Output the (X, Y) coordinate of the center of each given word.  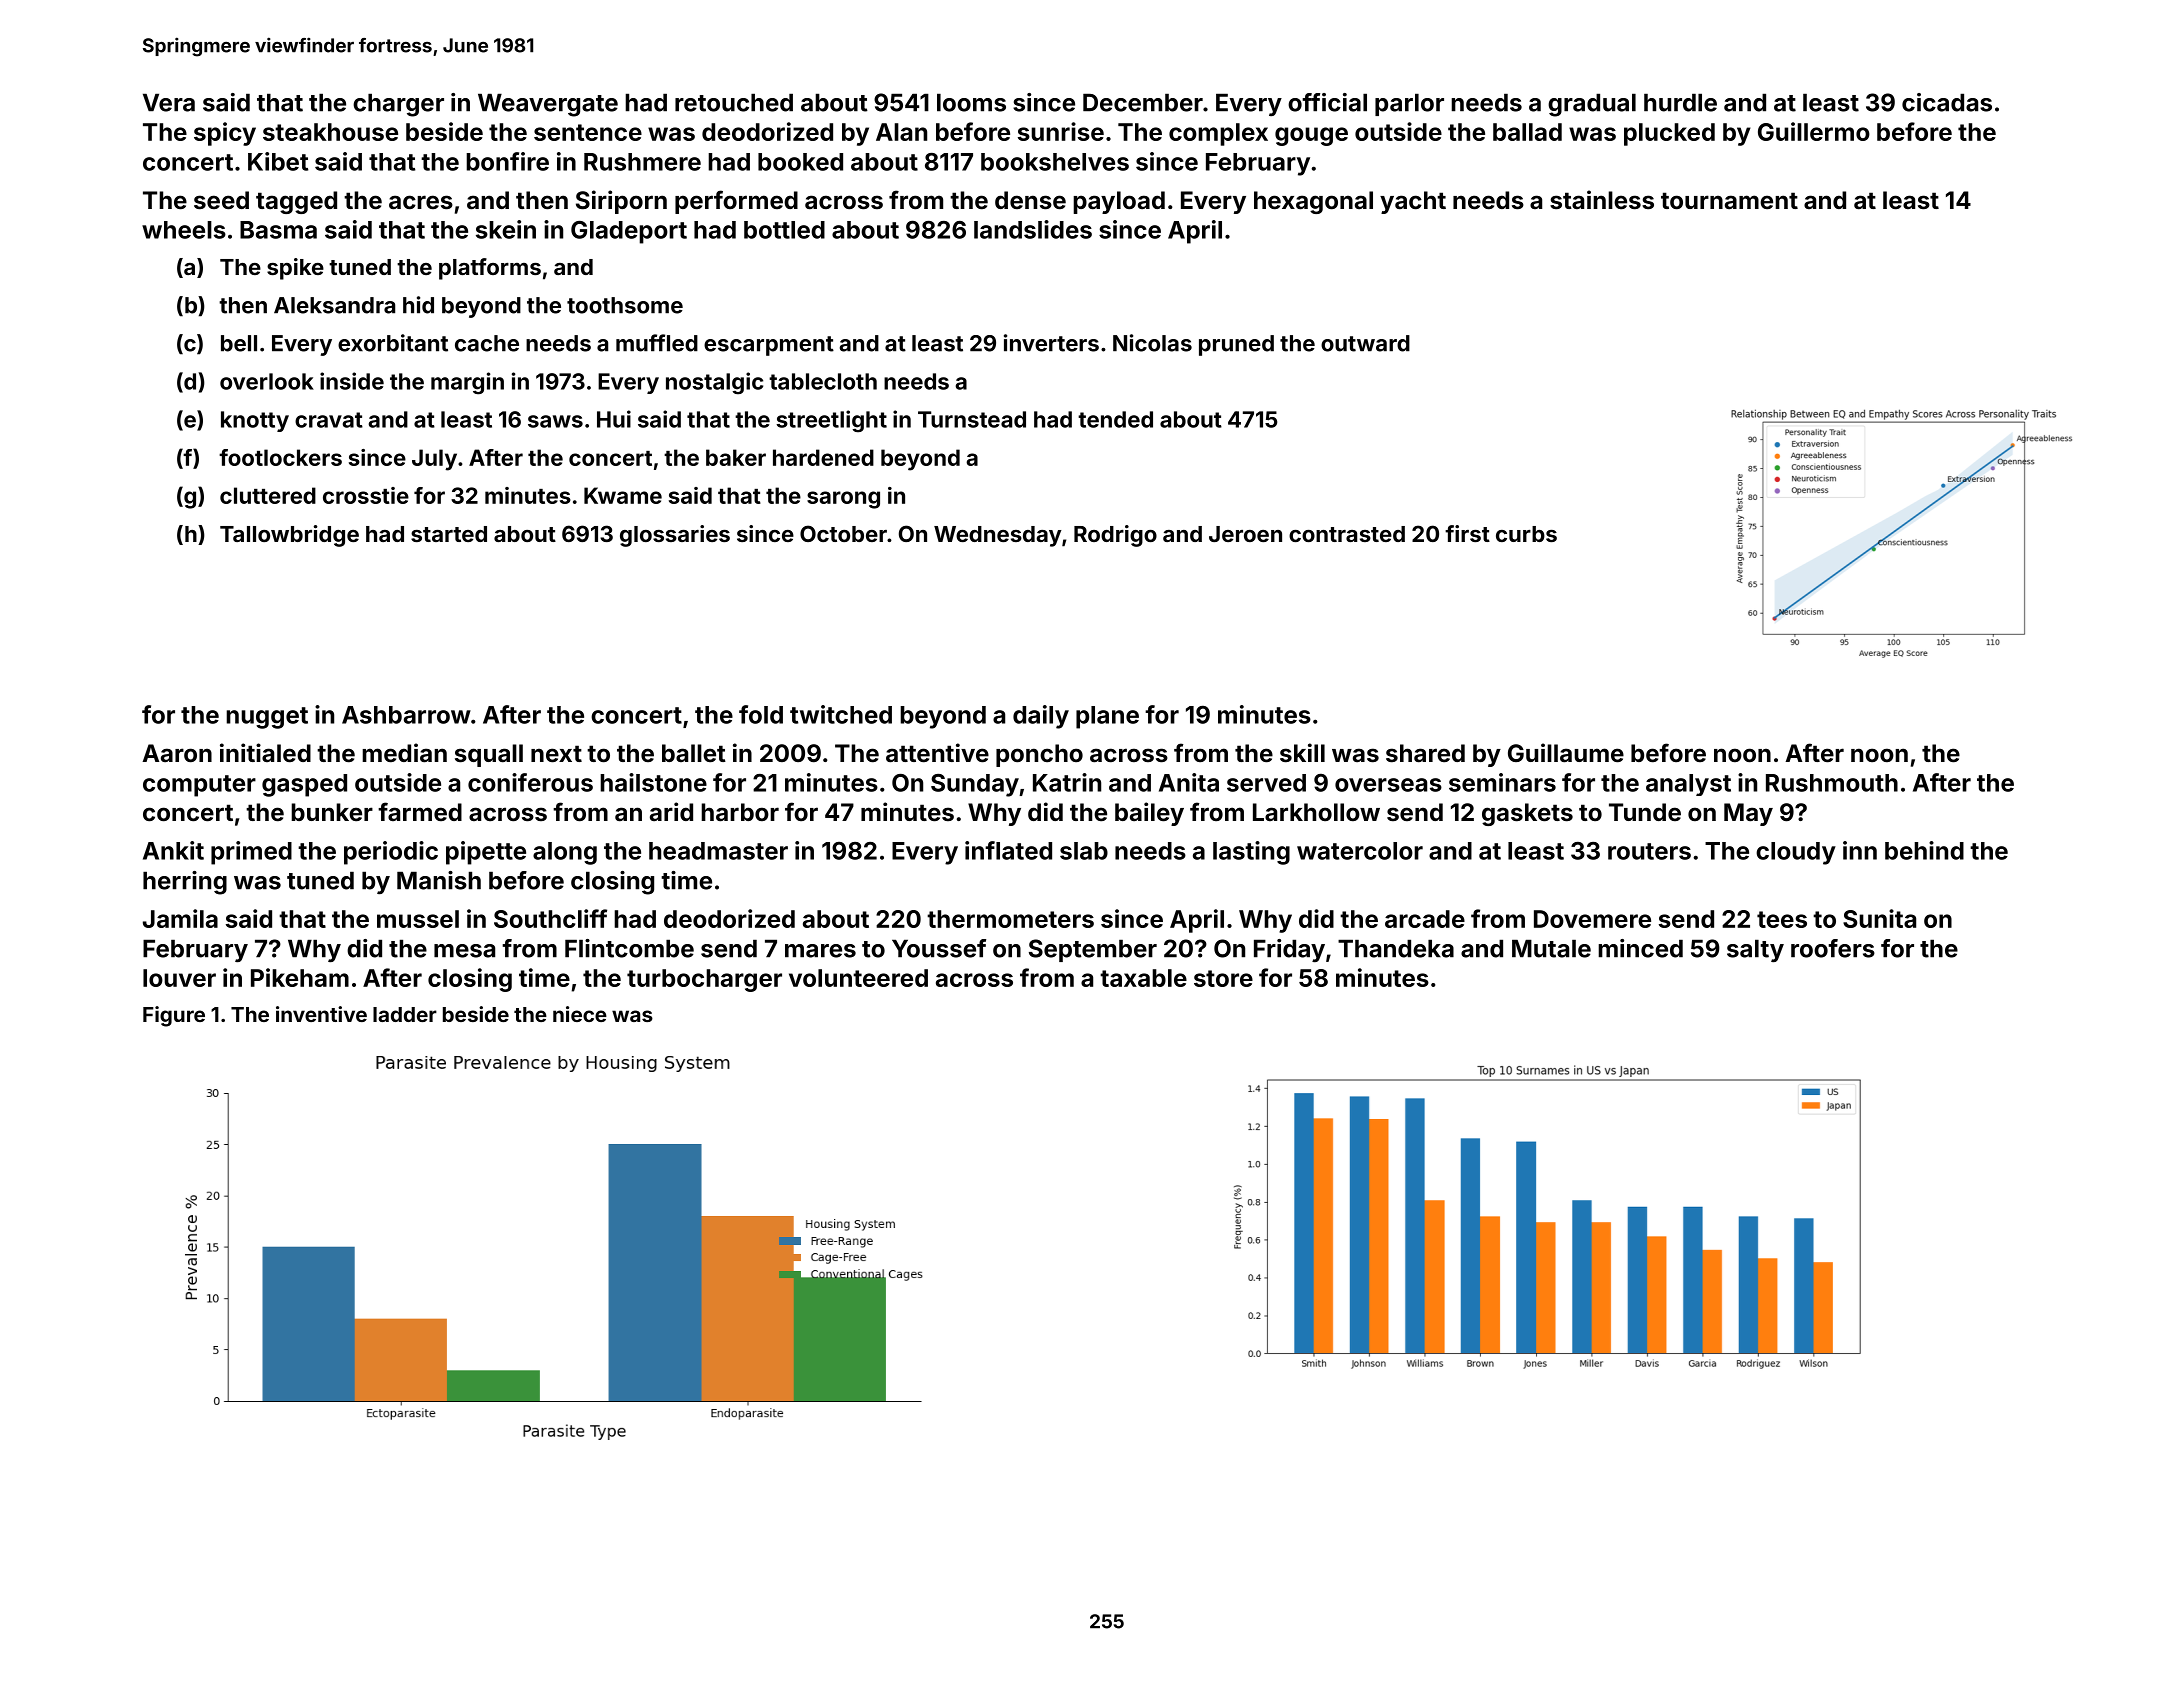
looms (971, 102)
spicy (225, 134)
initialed (265, 753)
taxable (1143, 978)
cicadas (1947, 102)
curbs (1526, 534)
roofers (1833, 948)
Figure (174, 1016)
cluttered (268, 495)
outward (1365, 343)
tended (1115, 419)
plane (1107, 717)
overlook (267, 381)
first (1467, 533)
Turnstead (972, 419)
